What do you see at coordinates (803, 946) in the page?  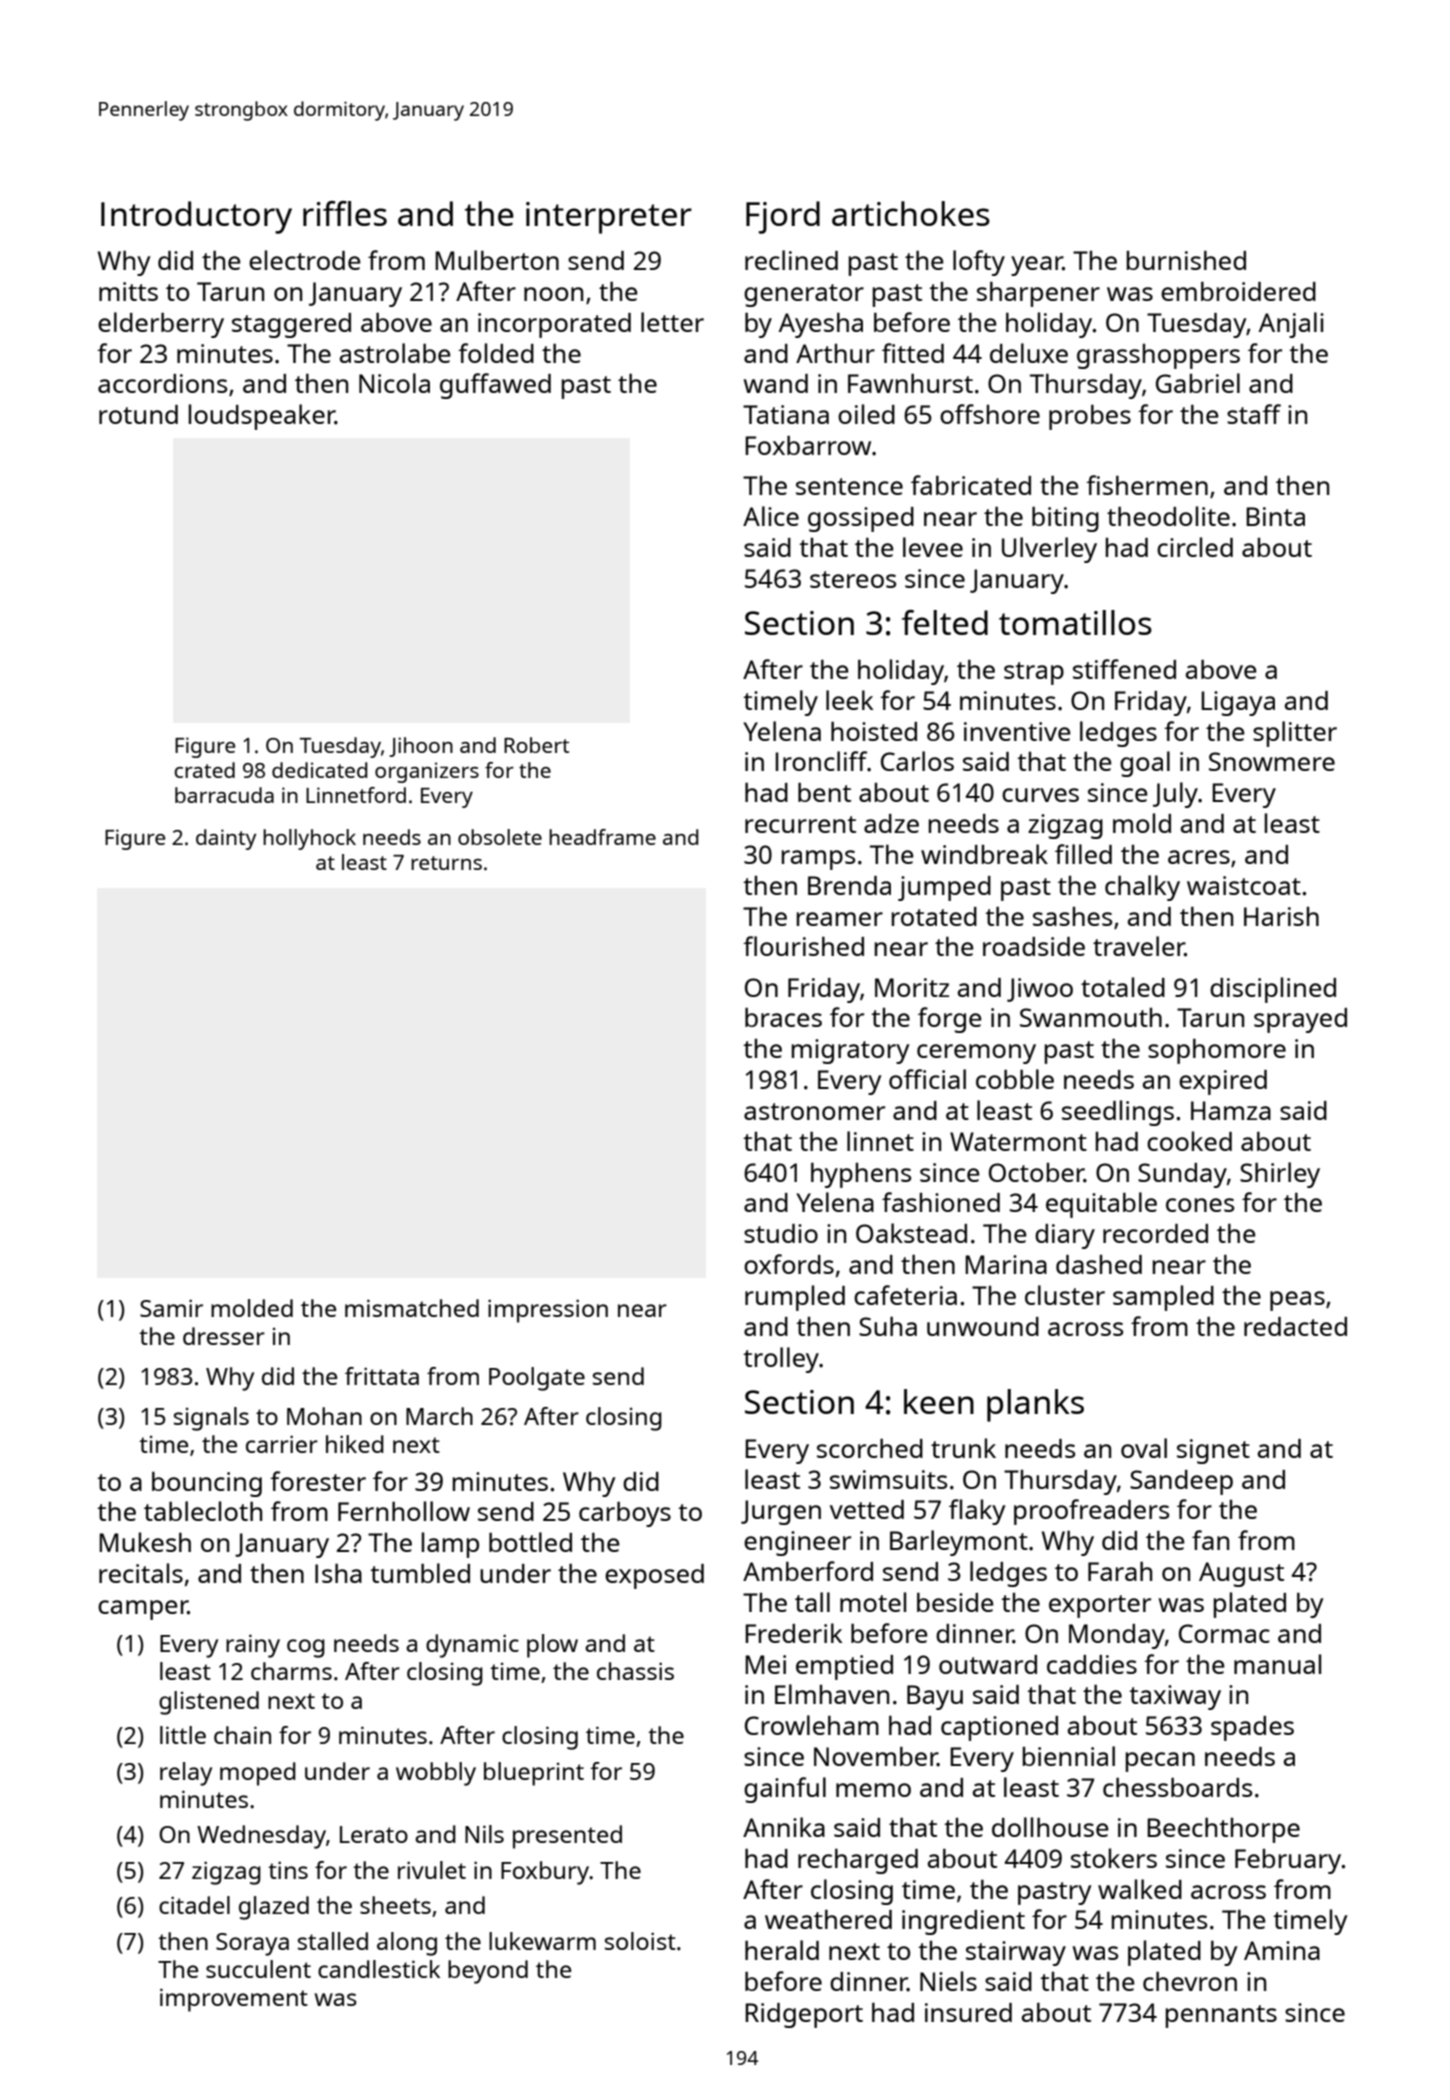 I see `flourished` at bounding box center [803, 946].
